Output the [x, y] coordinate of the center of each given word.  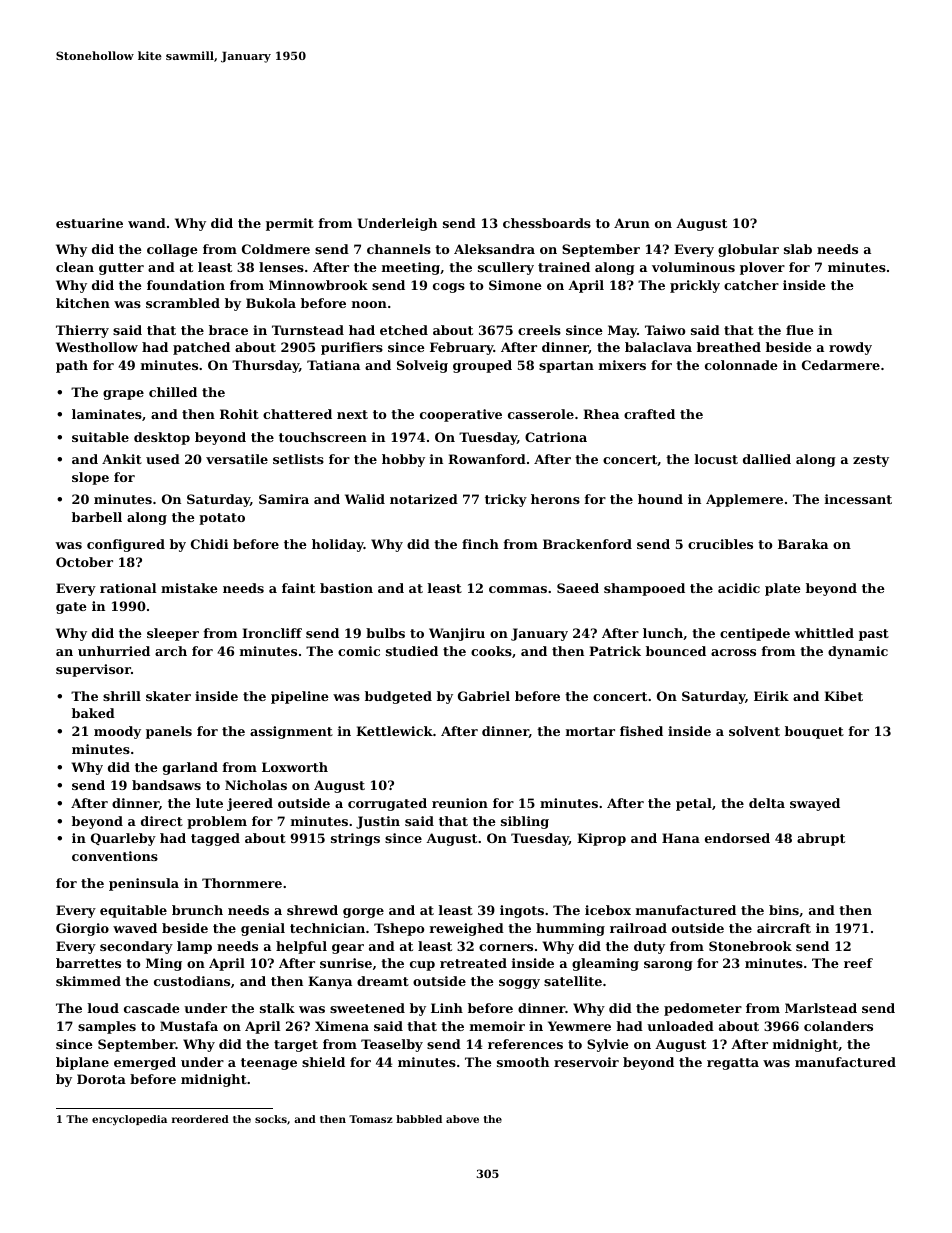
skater [168, 696]
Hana [681, 838]
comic [359, 651]
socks [271, 1119]
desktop [162, 438]
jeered [250, 804]
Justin [378, 822]
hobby [403, 460]
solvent [754, 731]
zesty [871, 461]
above [462, 1119]
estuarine [89, 223]
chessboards [547, 223]
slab [798, 249]
